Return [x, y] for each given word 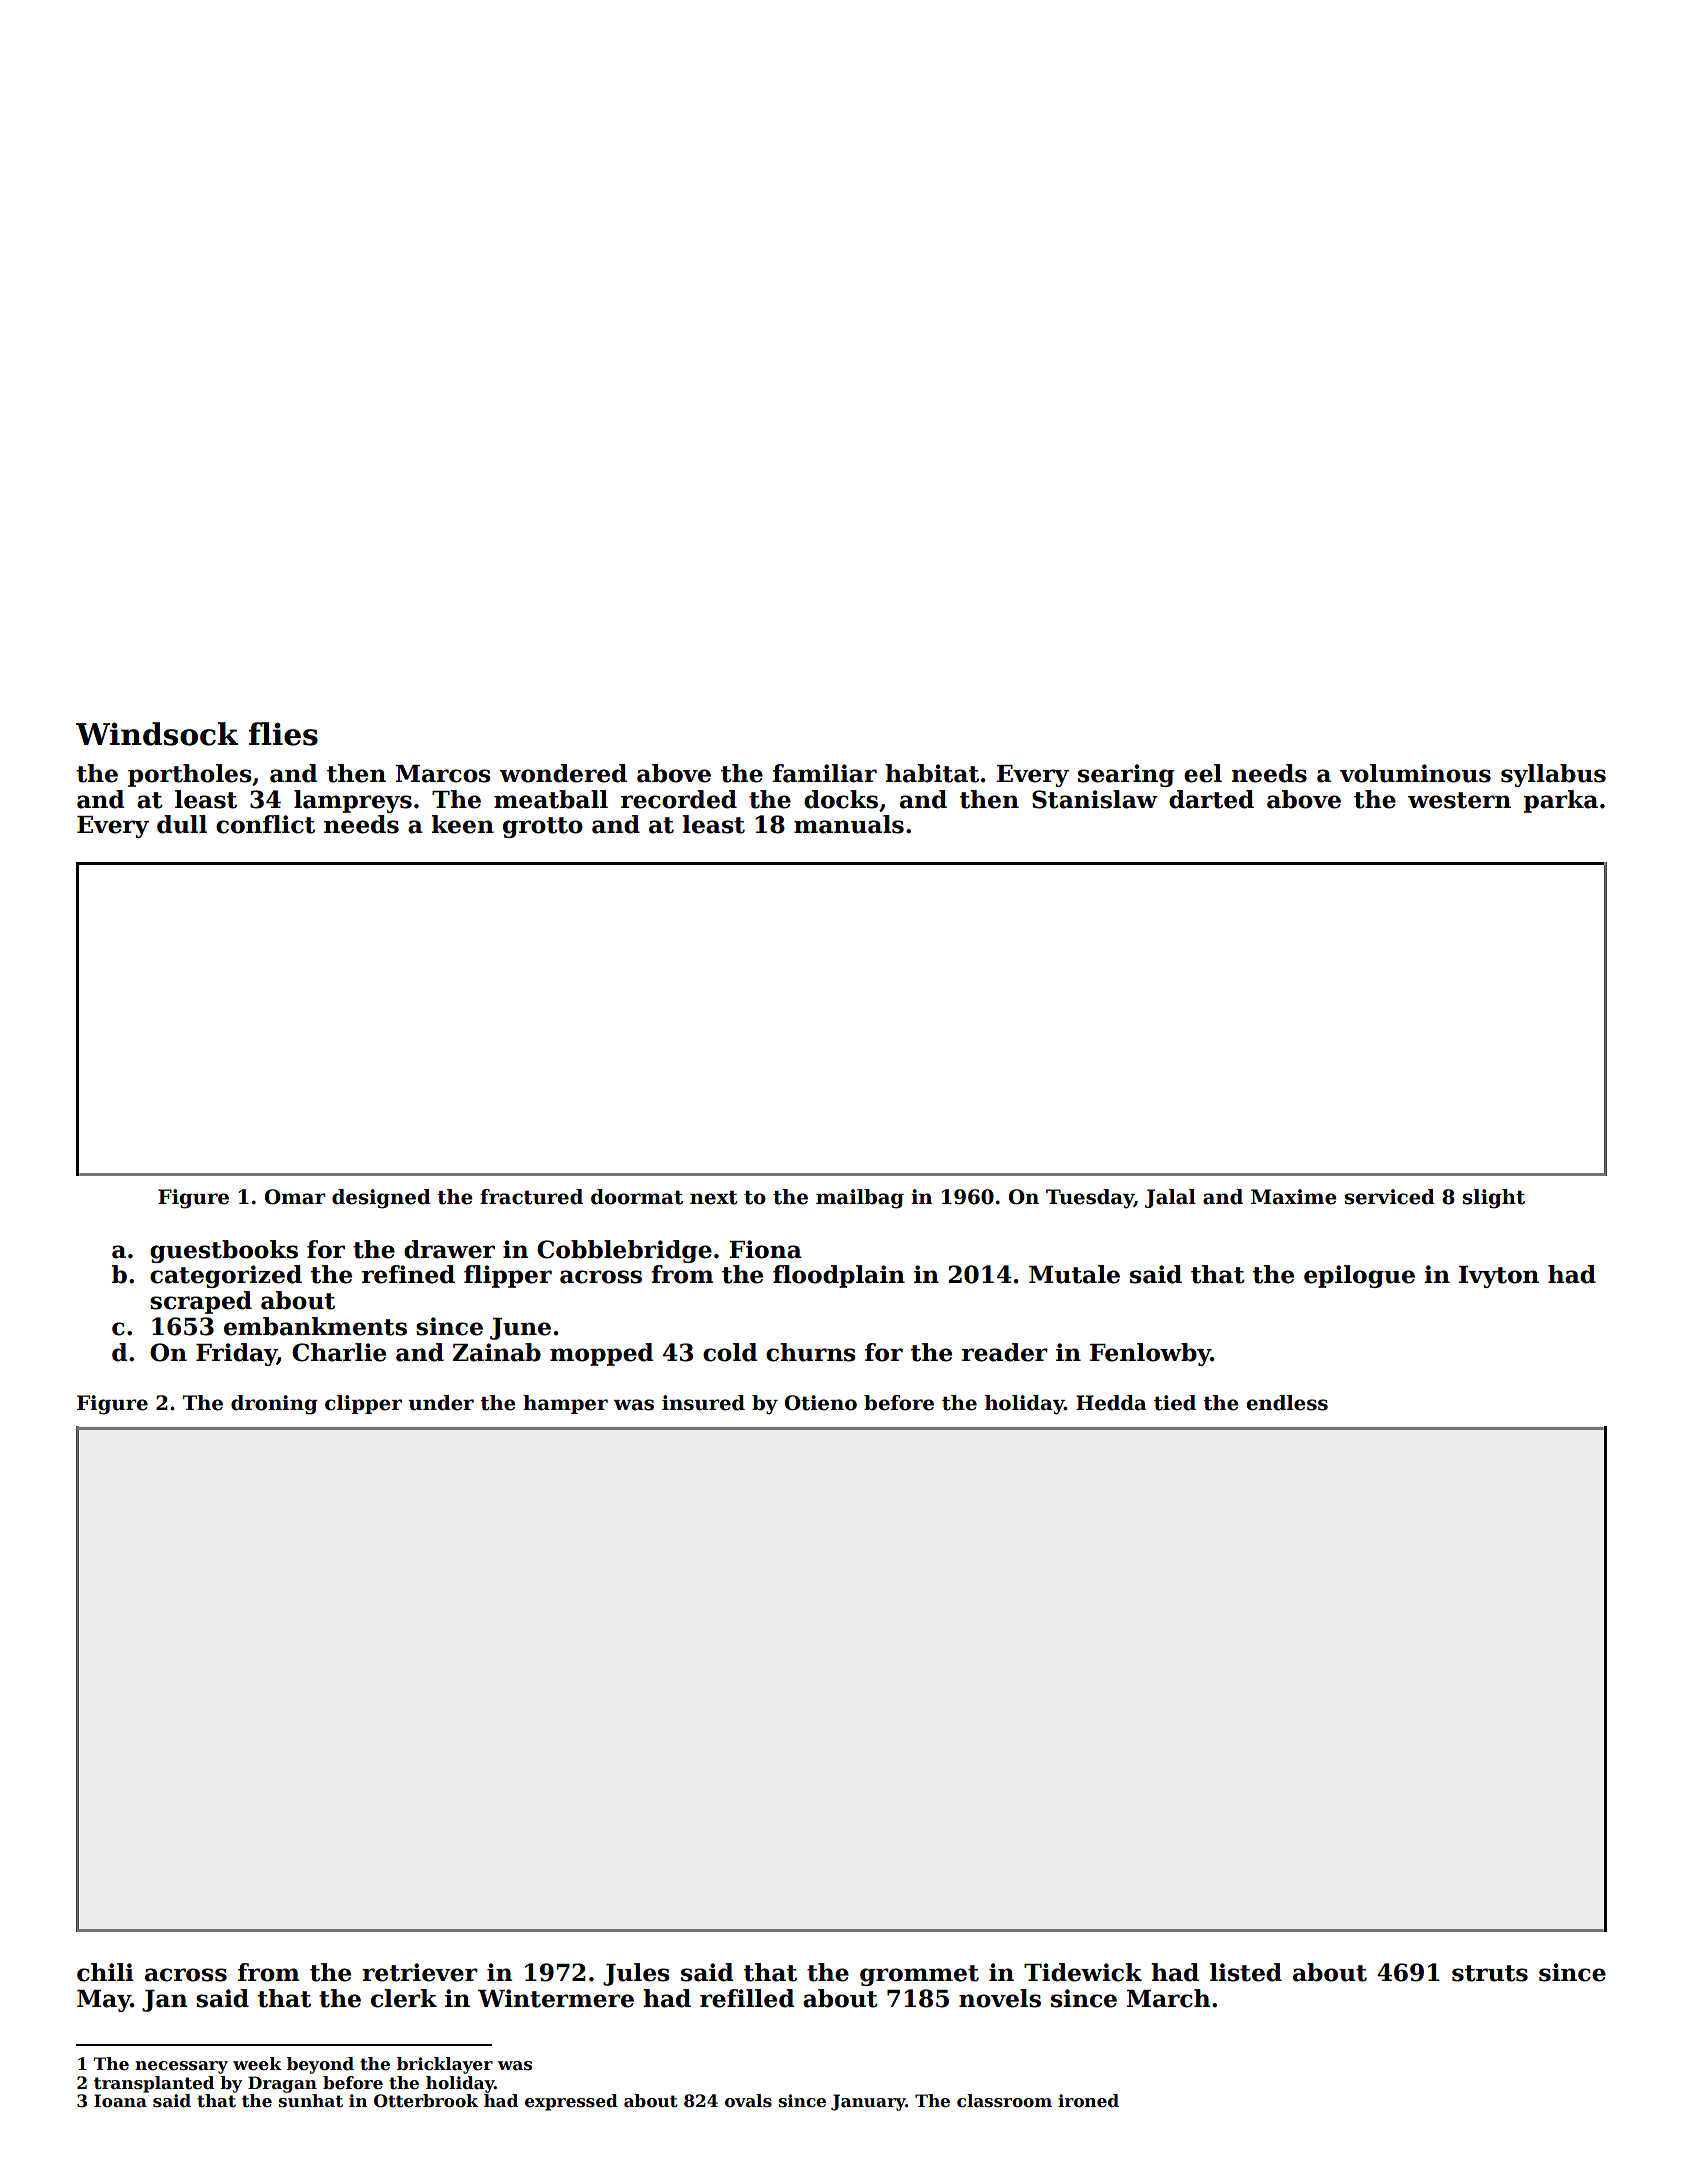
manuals [849, 824]
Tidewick [1083, 1972]
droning [274, 1405]
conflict [265, 824]
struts [1490, 1973]
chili [105, 1972]
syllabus [1553, 775]
